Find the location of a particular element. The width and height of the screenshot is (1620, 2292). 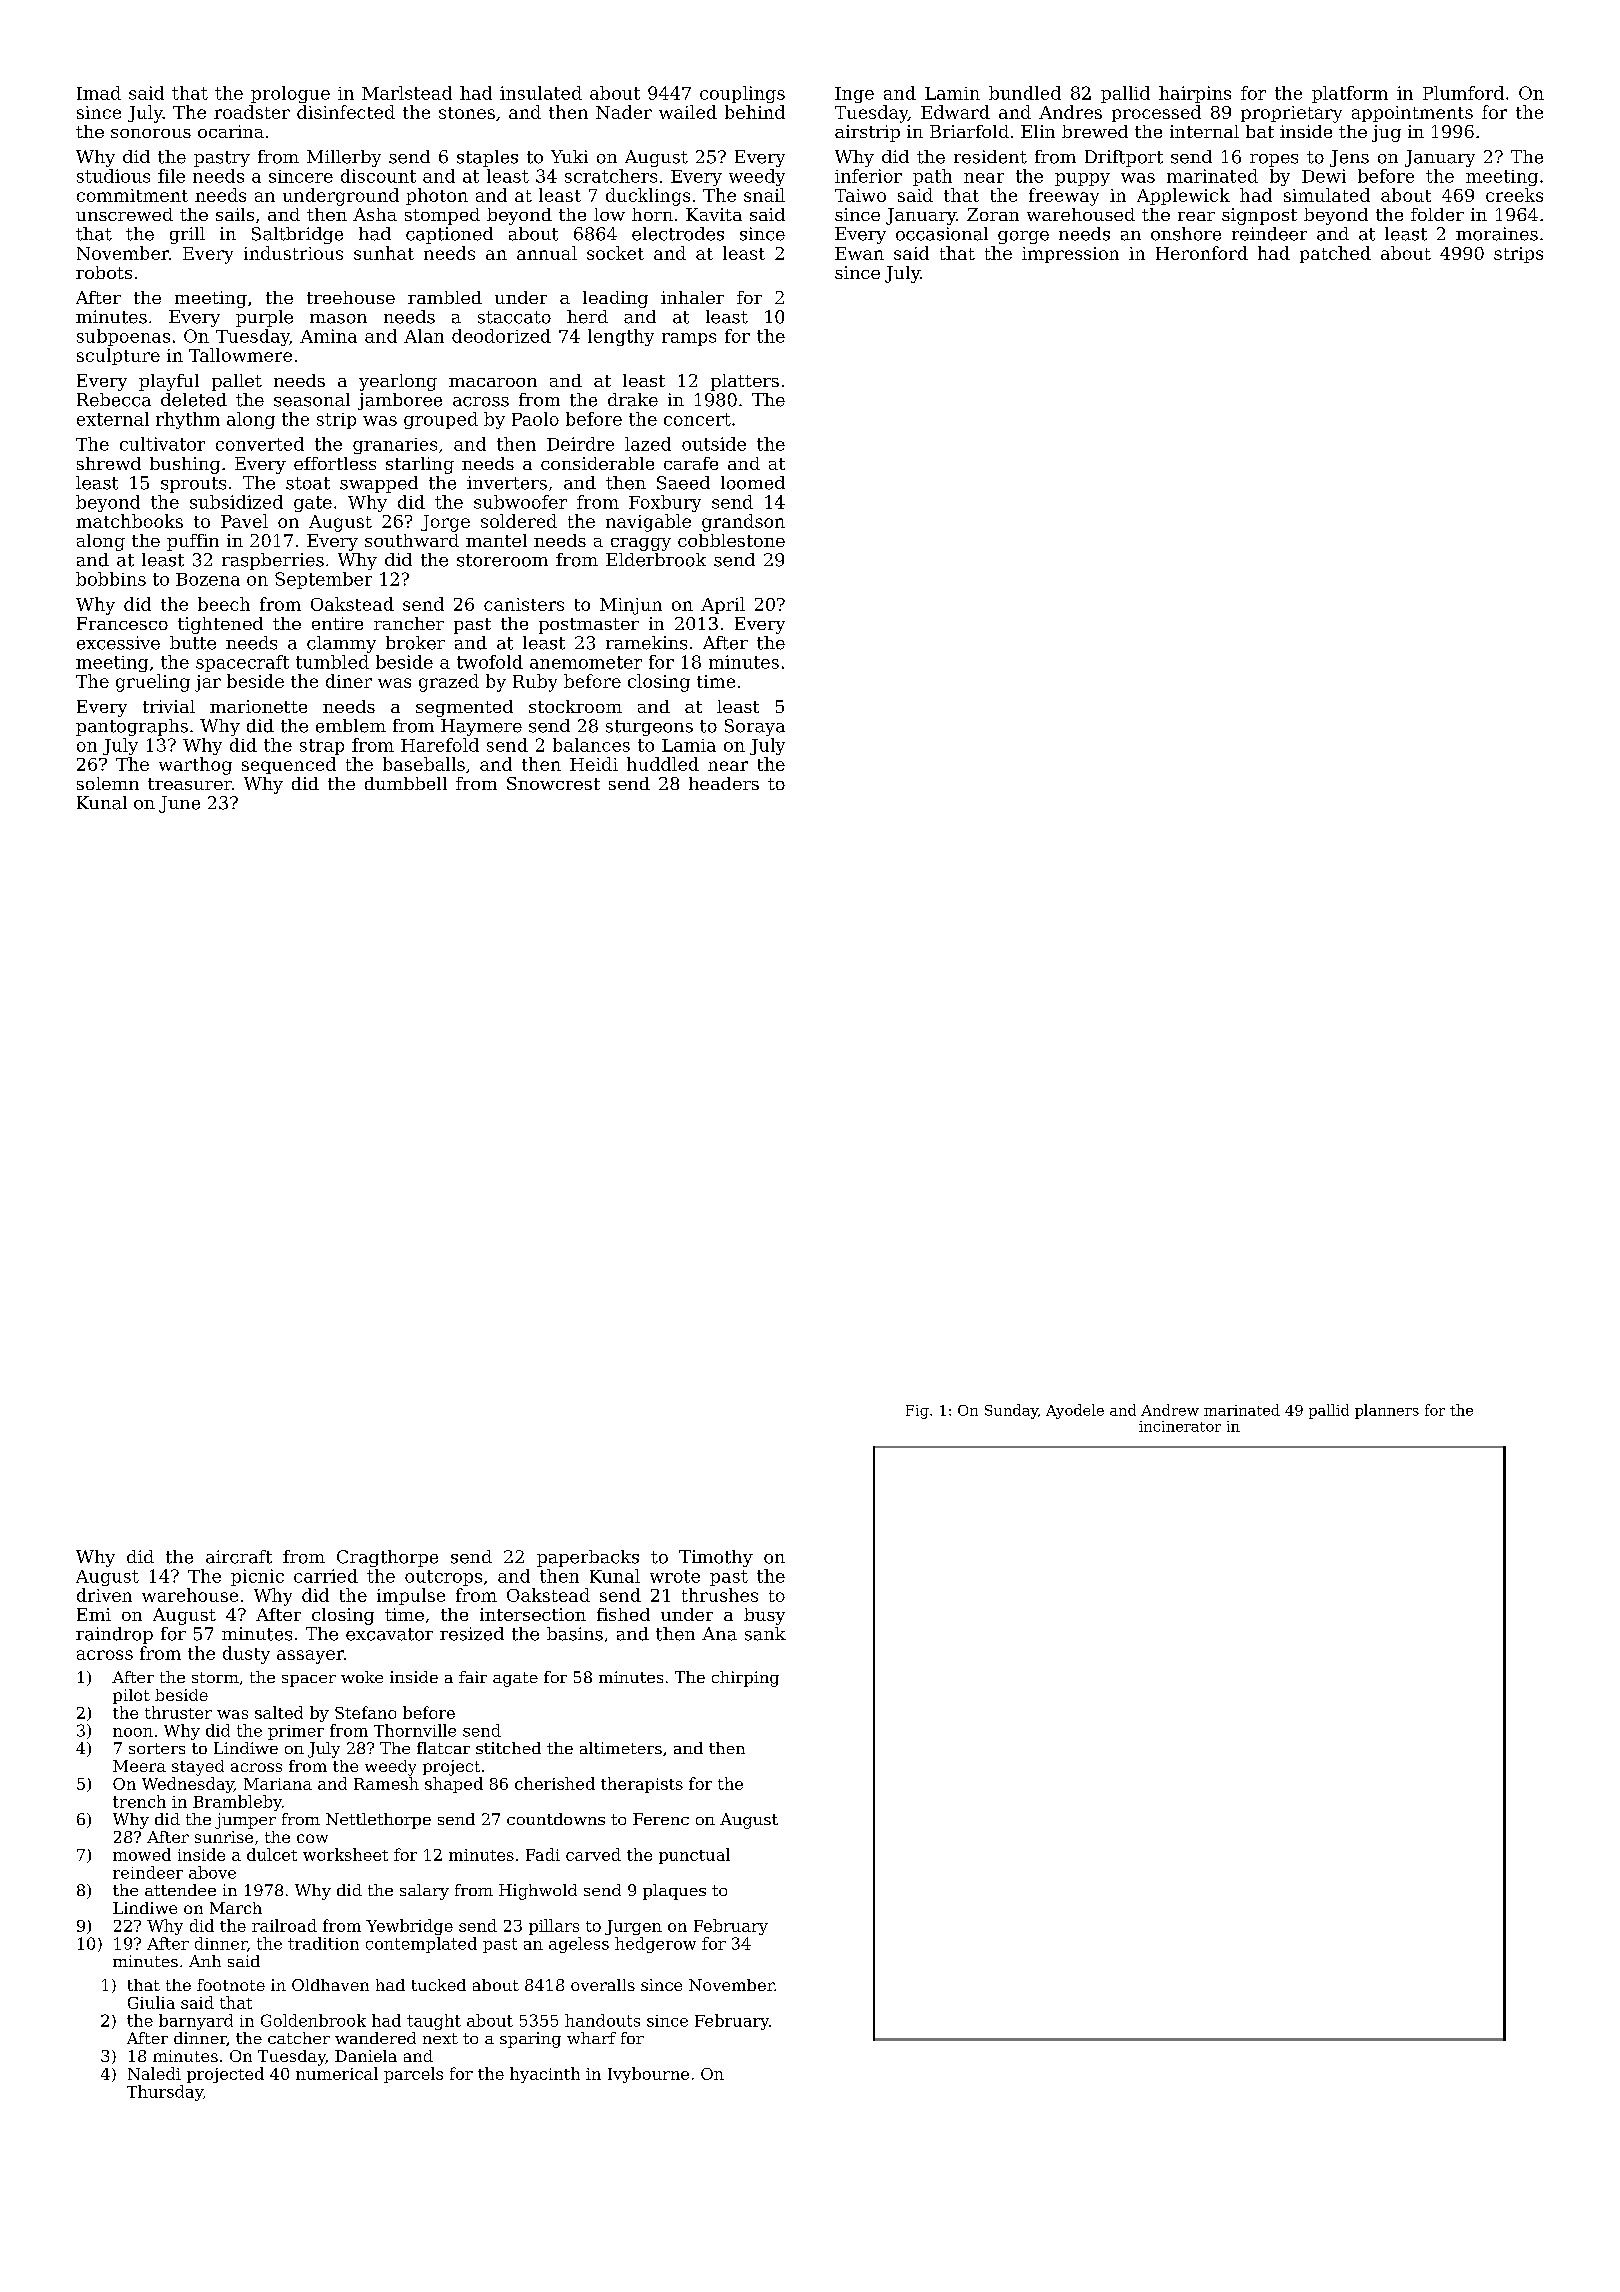

loomed is located at coordinates (753, 483).
